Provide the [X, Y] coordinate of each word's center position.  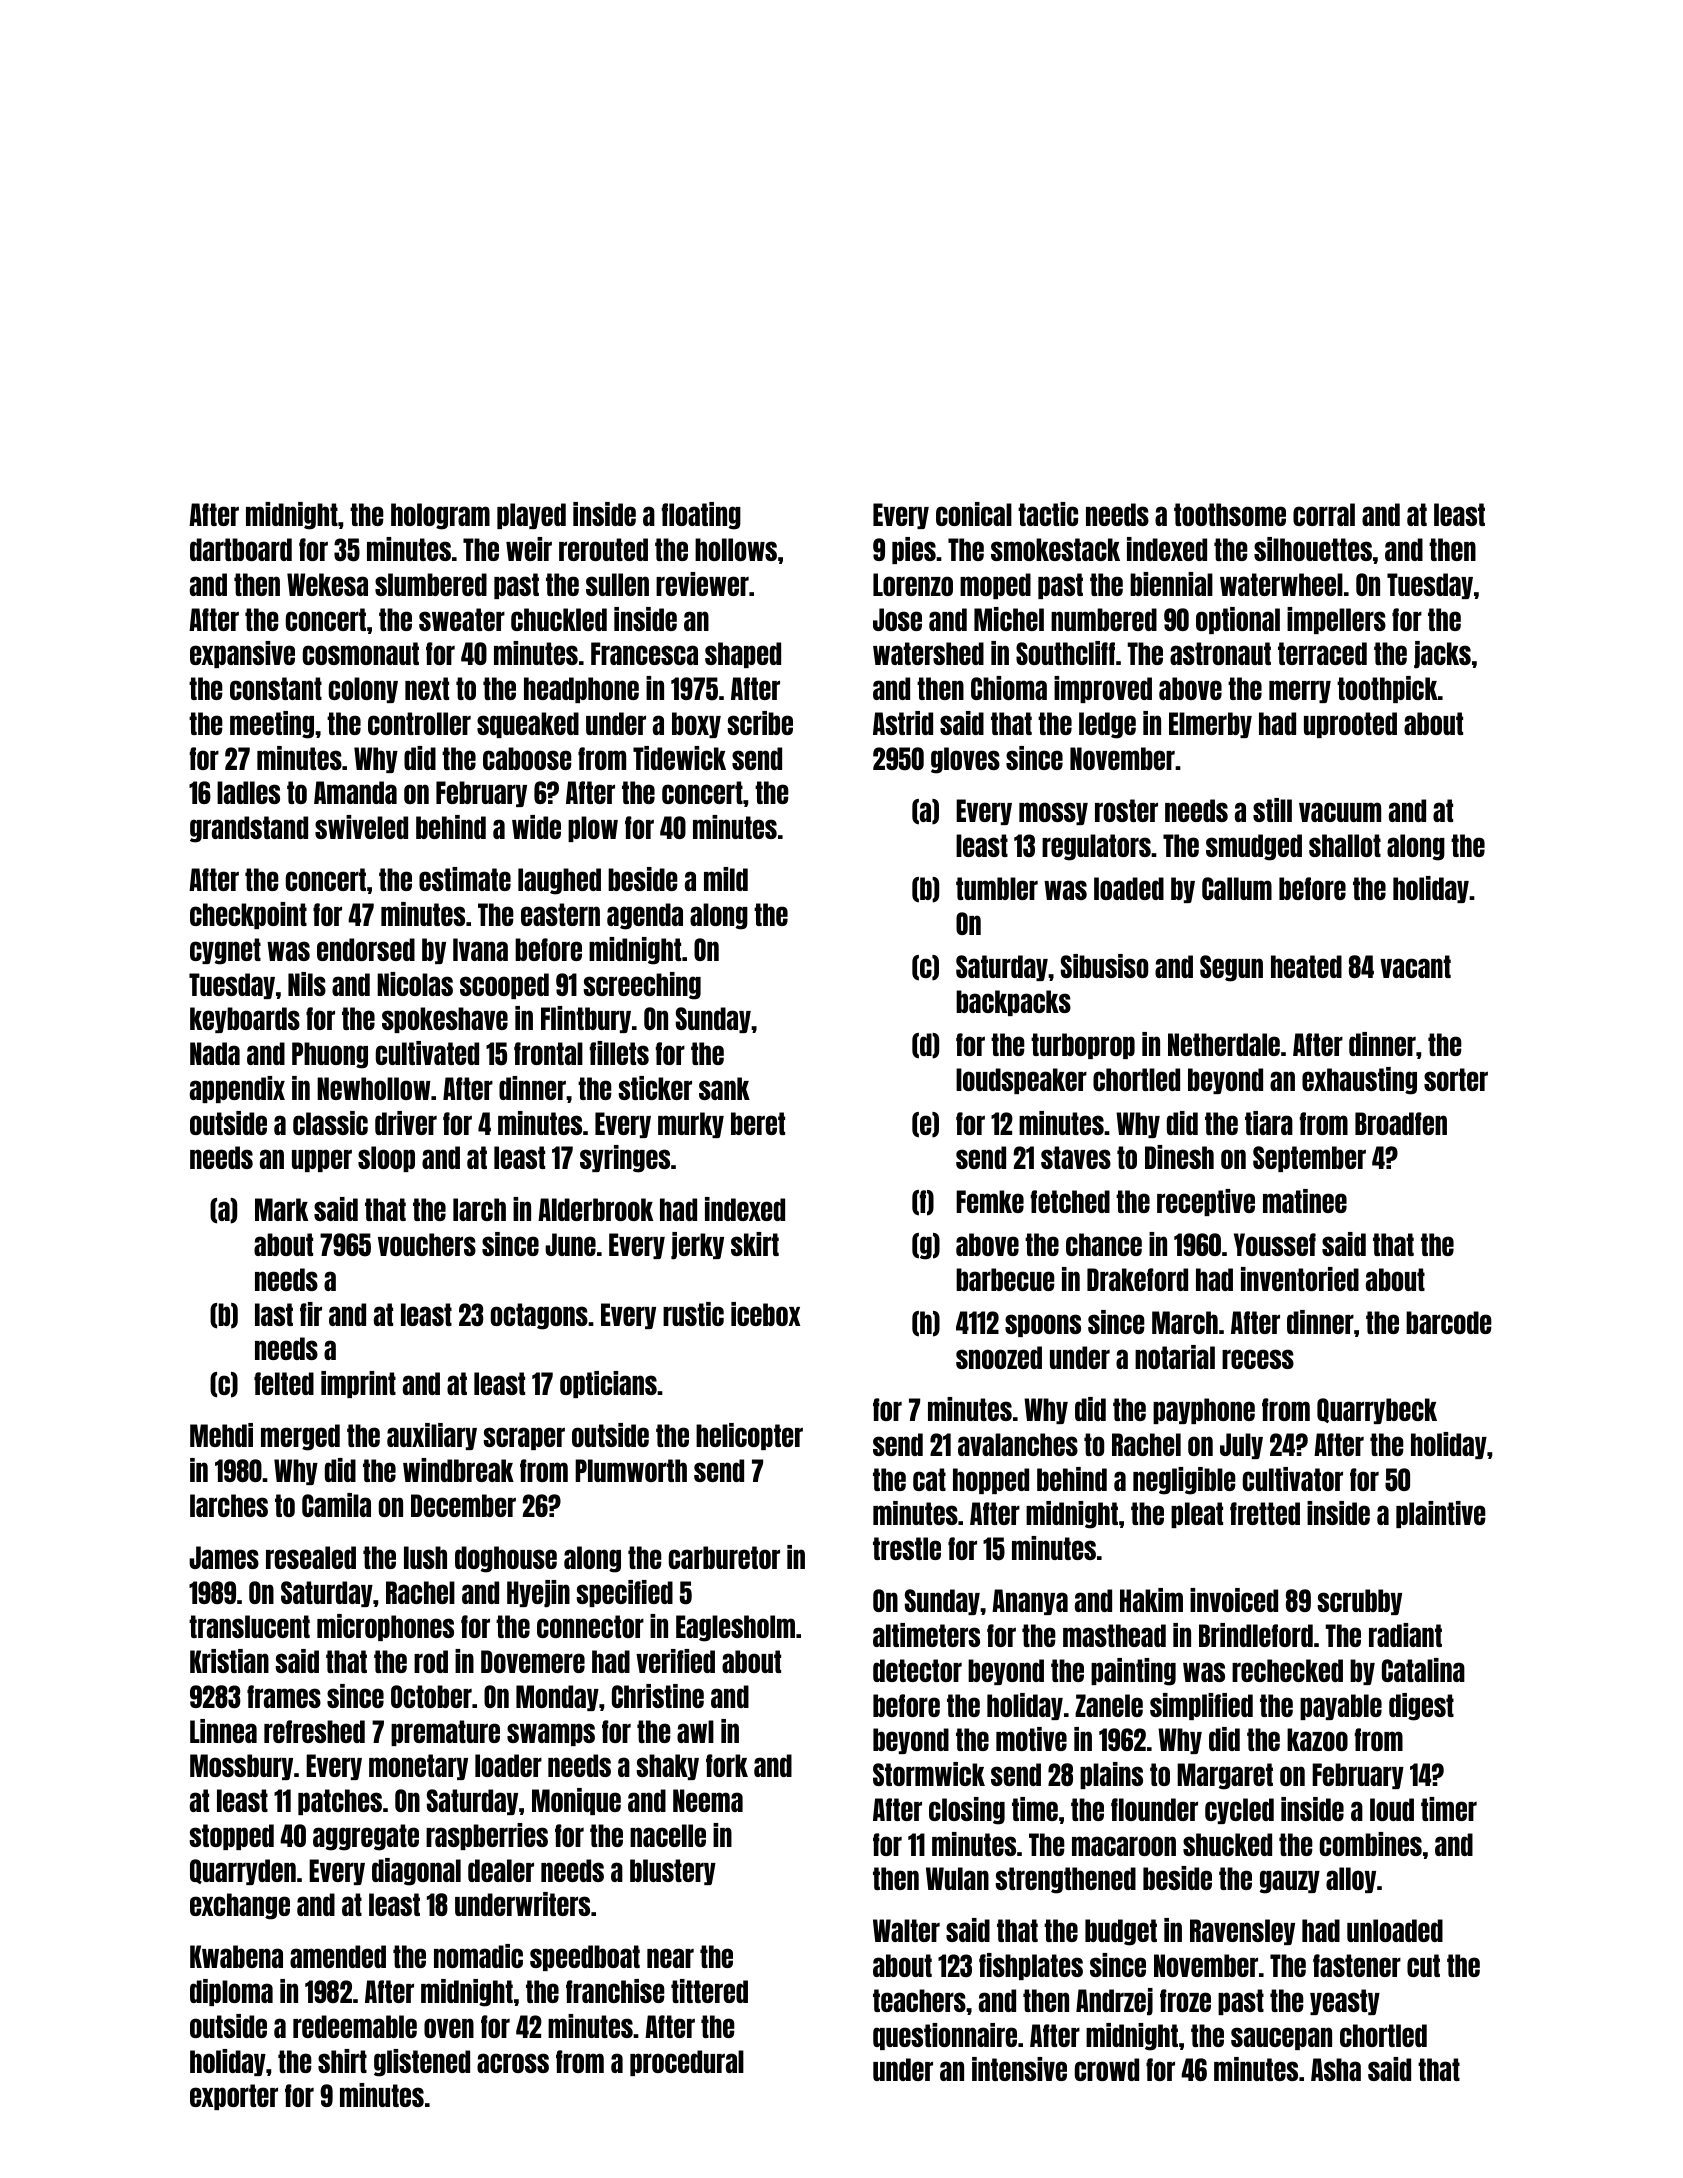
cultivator [1293, 1479]
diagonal [416, 1872]
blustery [673, 1872]
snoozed [999, 1357]
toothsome [1230, 514]
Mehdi [221, 1435]
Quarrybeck [1377, 1411]
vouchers [427, 1244]
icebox [765, 1314]
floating [701, 516]
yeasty [1345, 2002]
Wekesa [327, 584]
